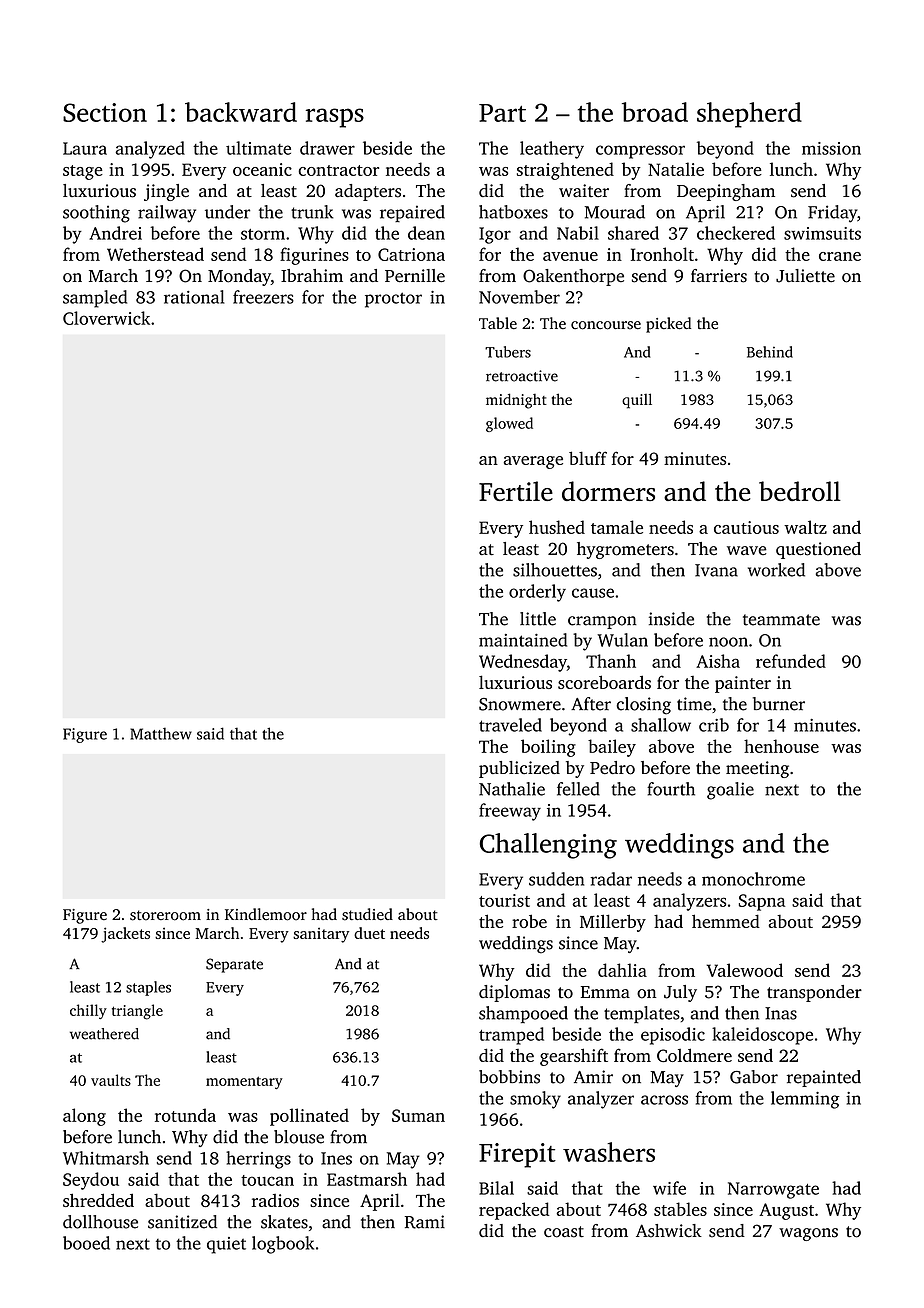  What do you see at coordinates (840, 256) in the screenshot?
I see `crane` at bounding box center [840, 256].
